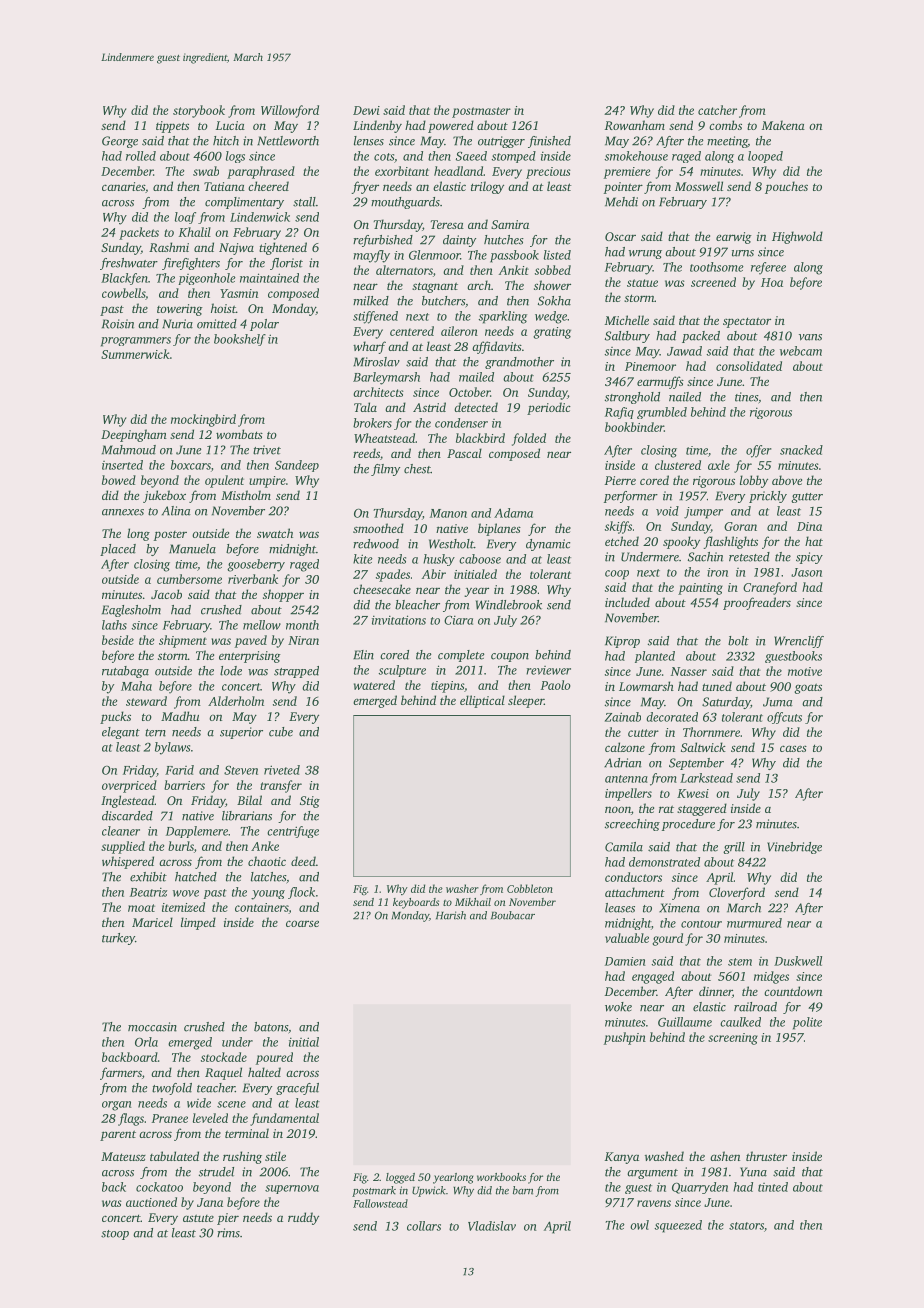 The height and width of the screenshot is (1308, 924). I want to click on pucks, so click(115, 717).
